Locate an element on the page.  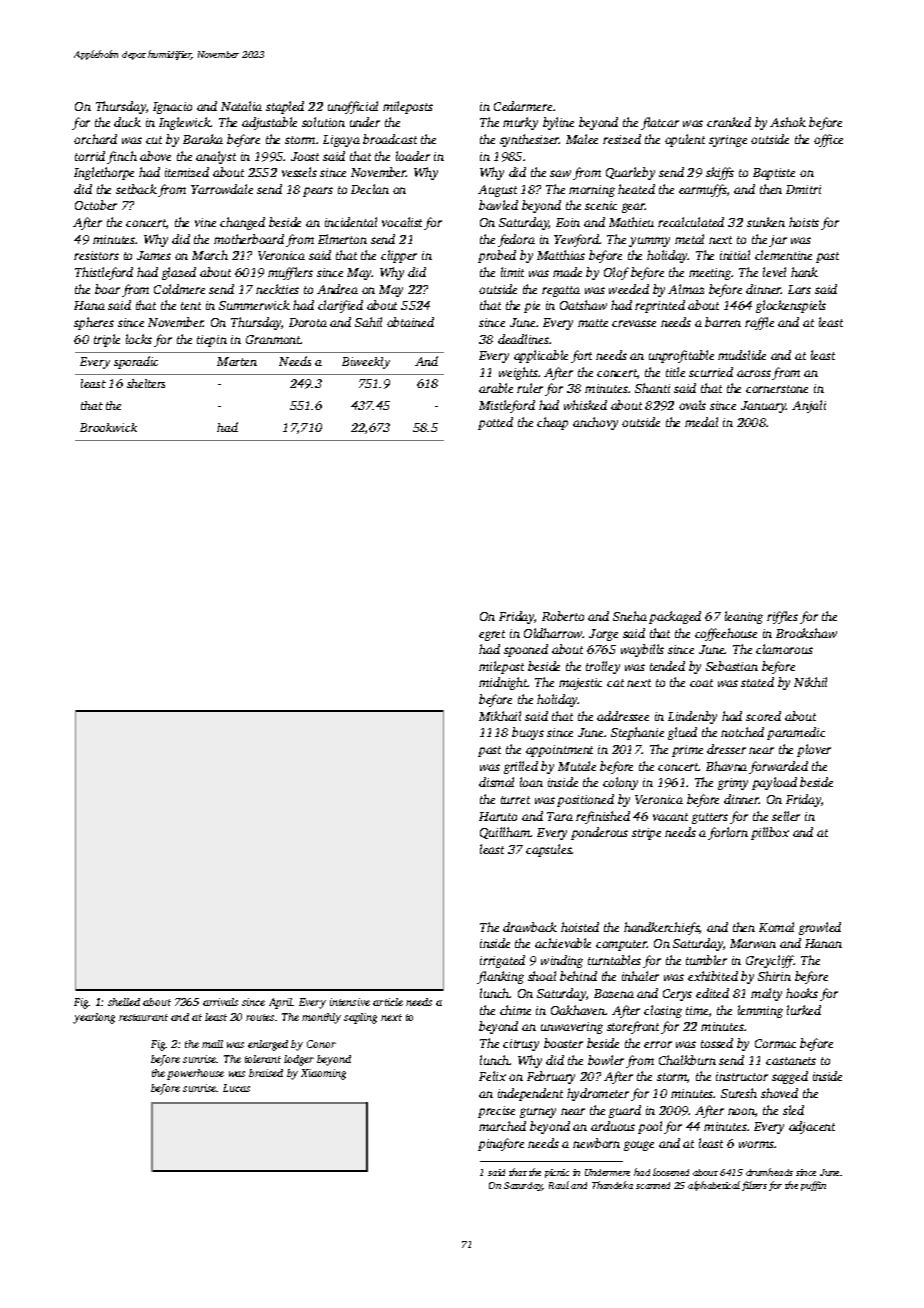
growled is located at coordinates (820, 928).
